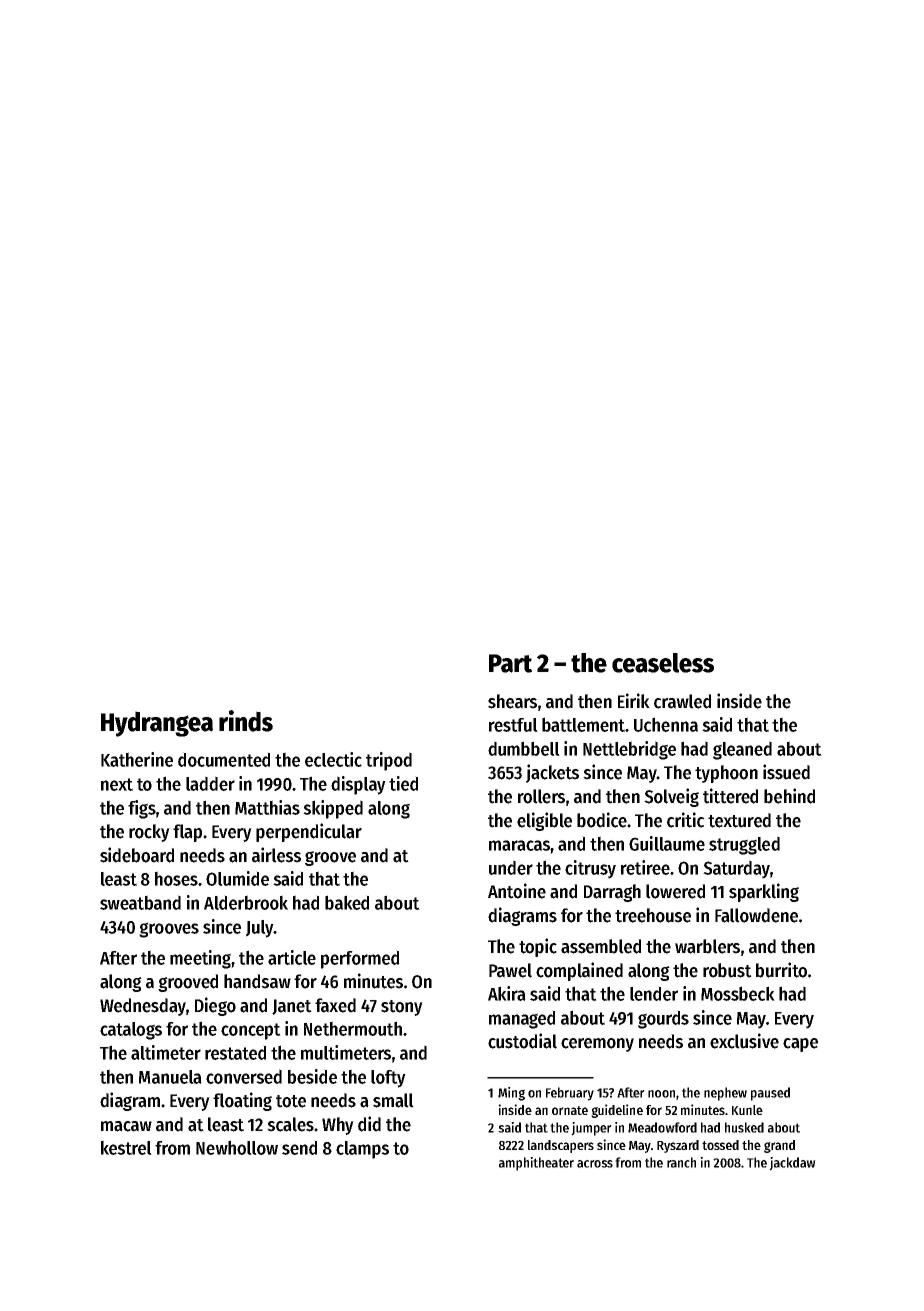  I want to click on stony, so click(402, 1008).
